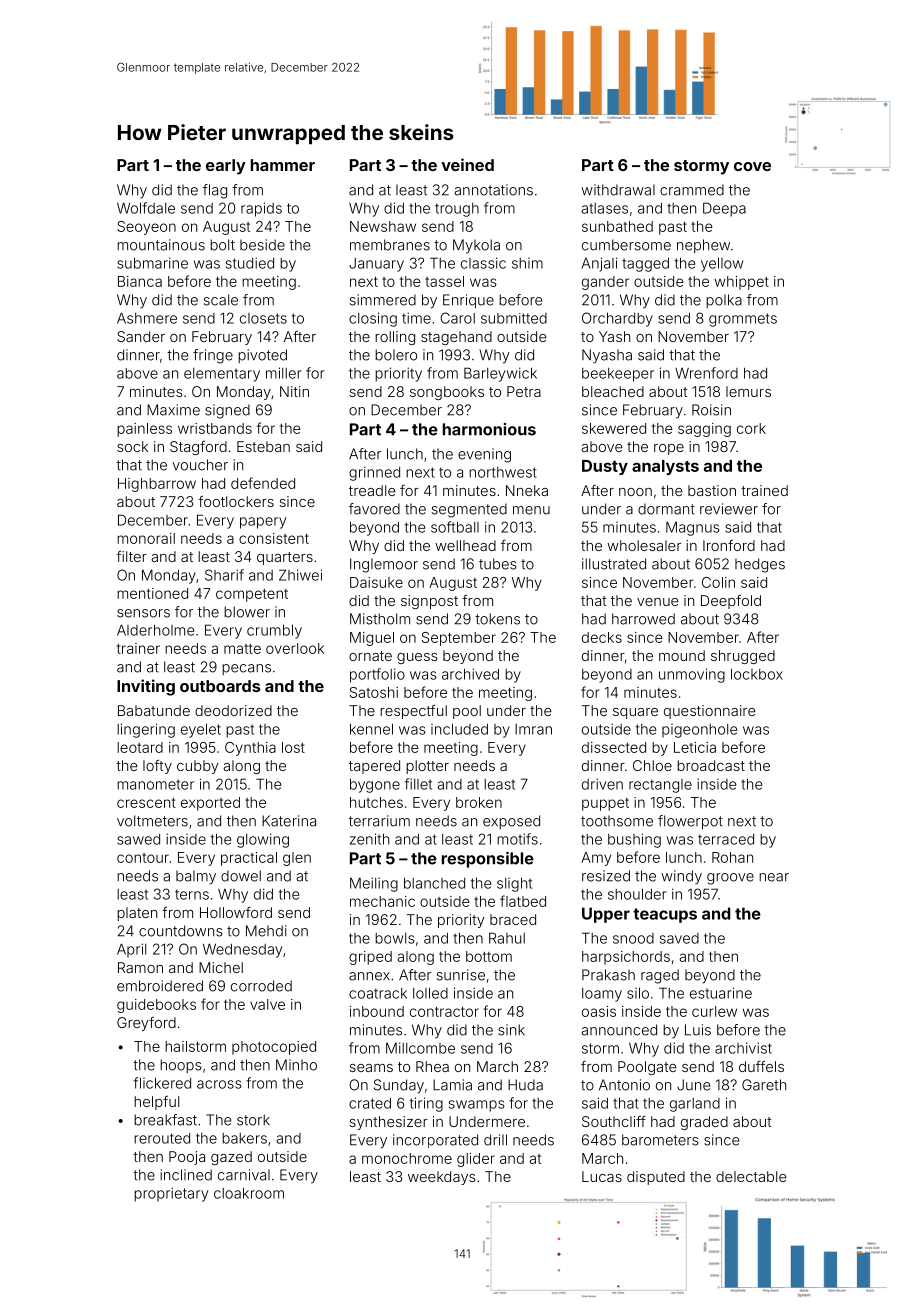 The image size is (908, 1316). What do you see at coordinates (370, 958) in the screenshot?
I see `griped` at bounding box center [370, 958].
